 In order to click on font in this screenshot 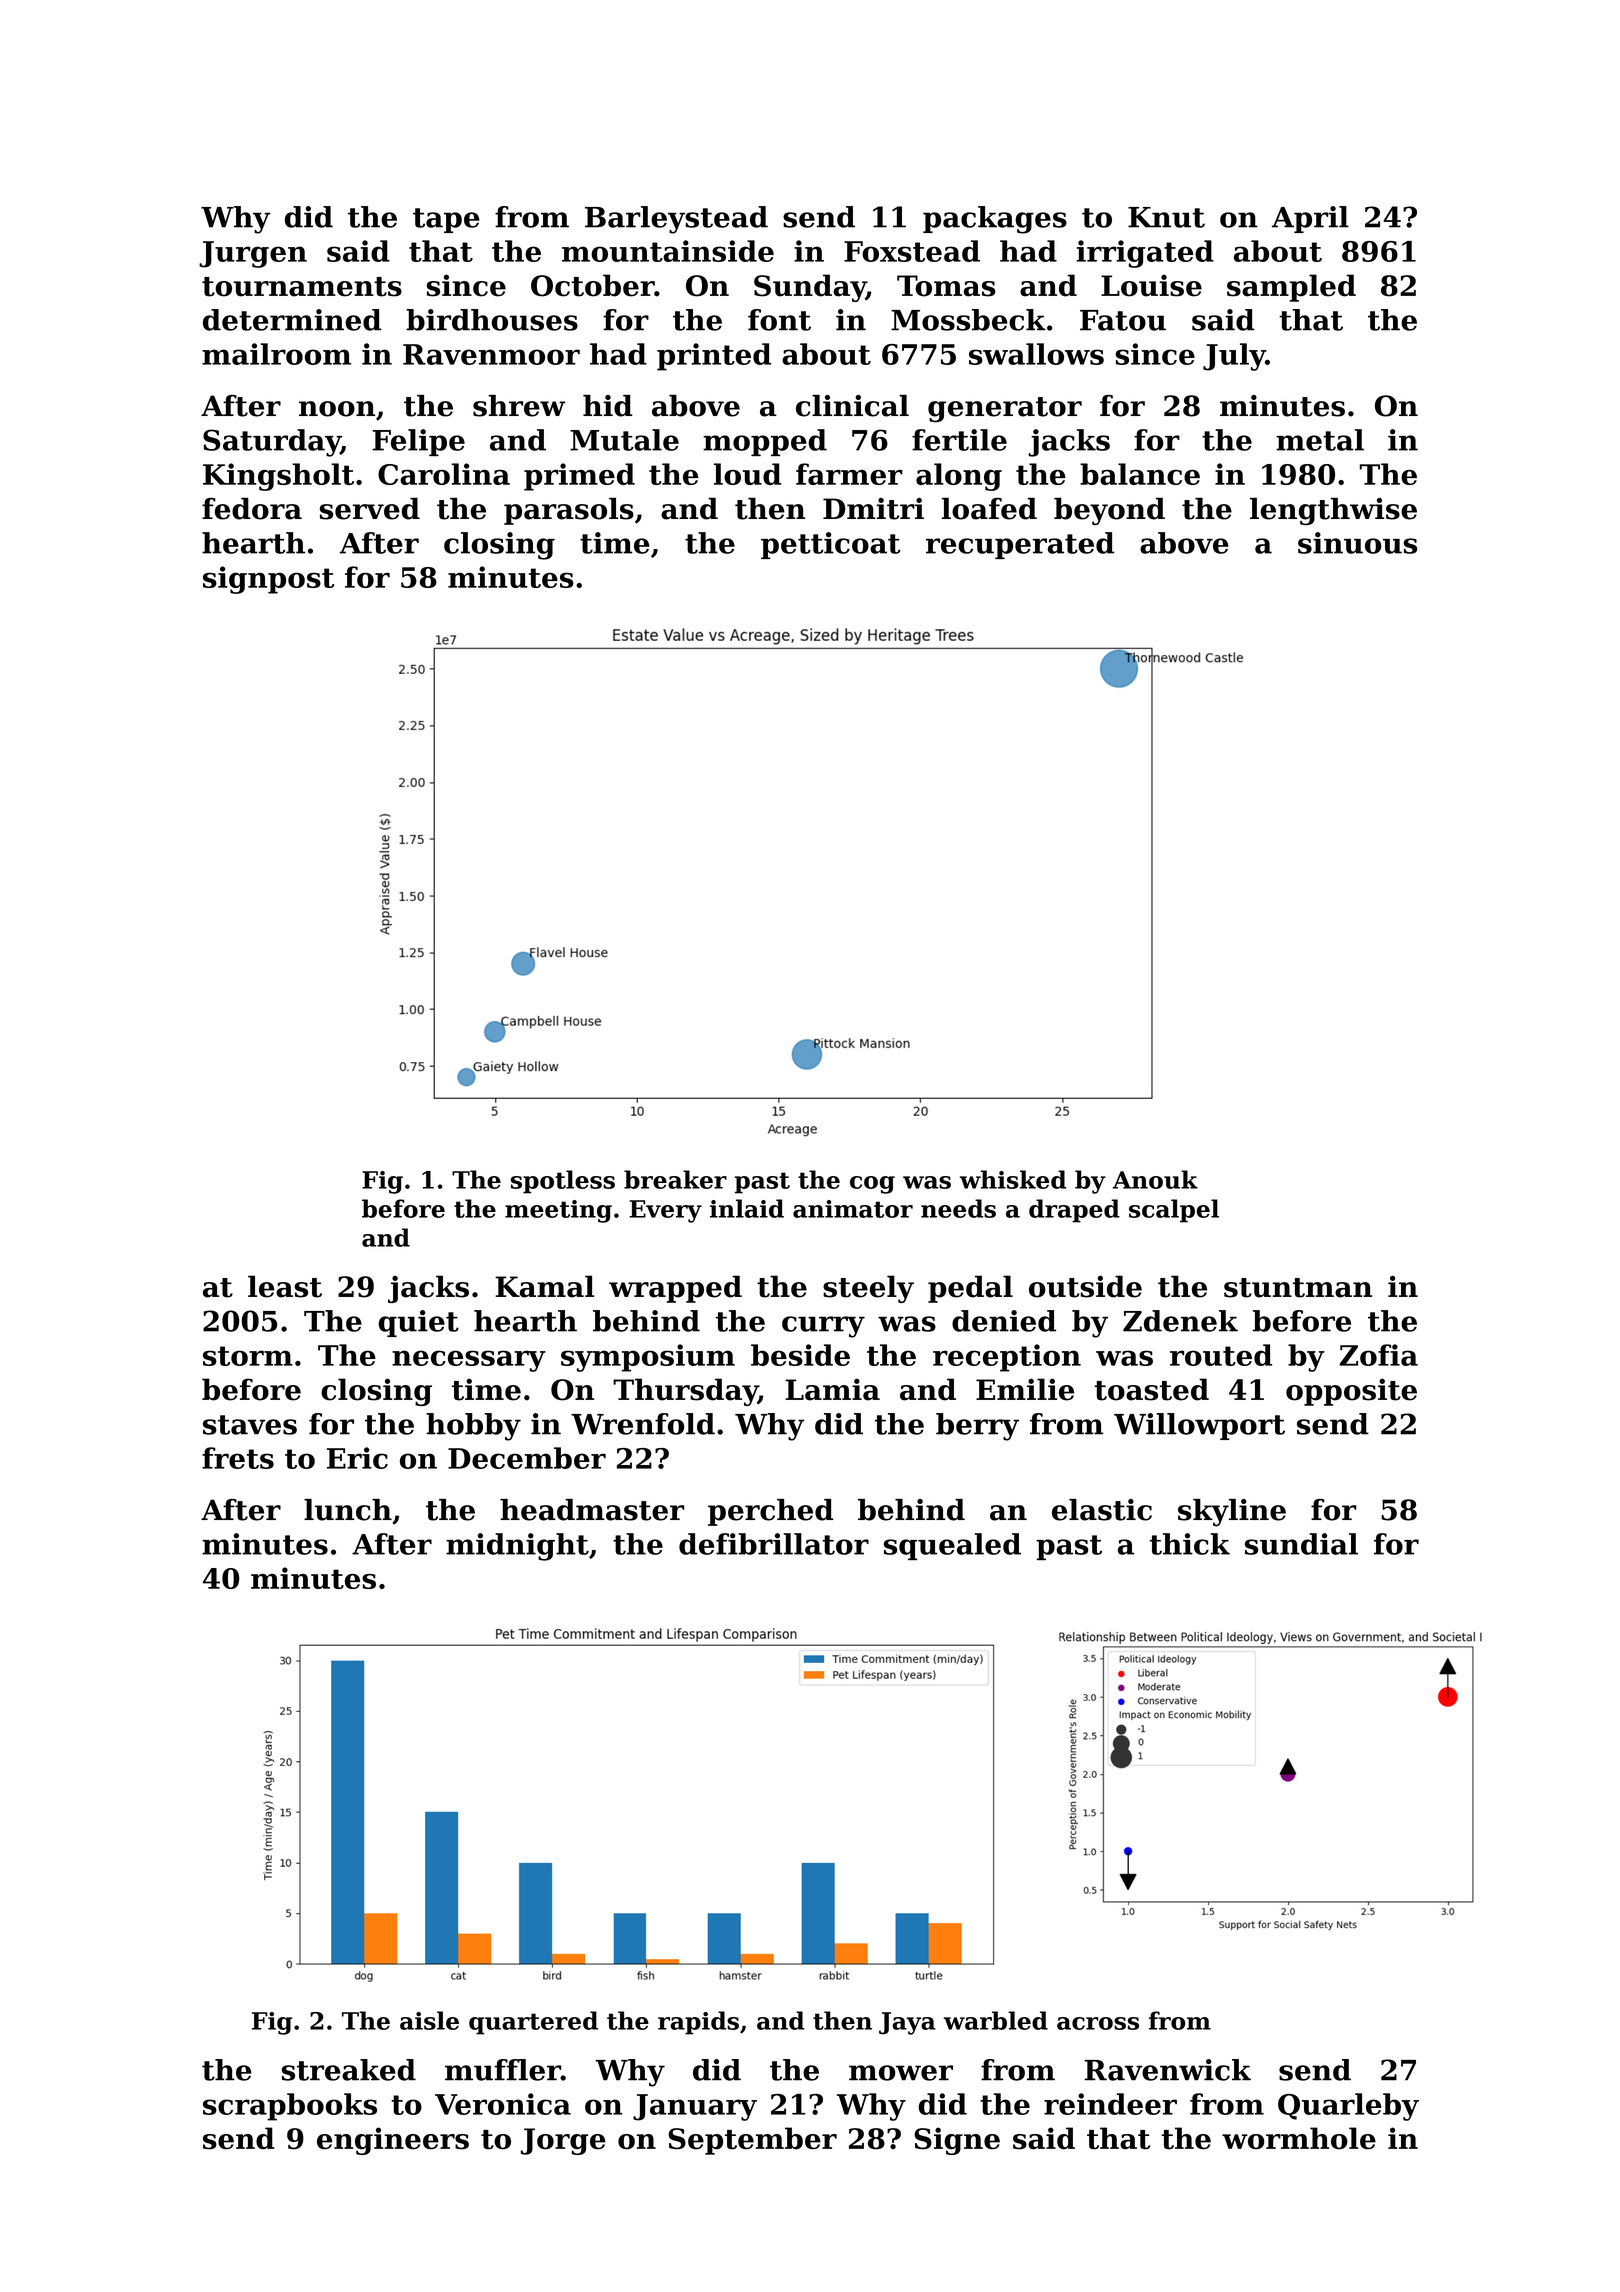, I will do `click(779, 320)`.
